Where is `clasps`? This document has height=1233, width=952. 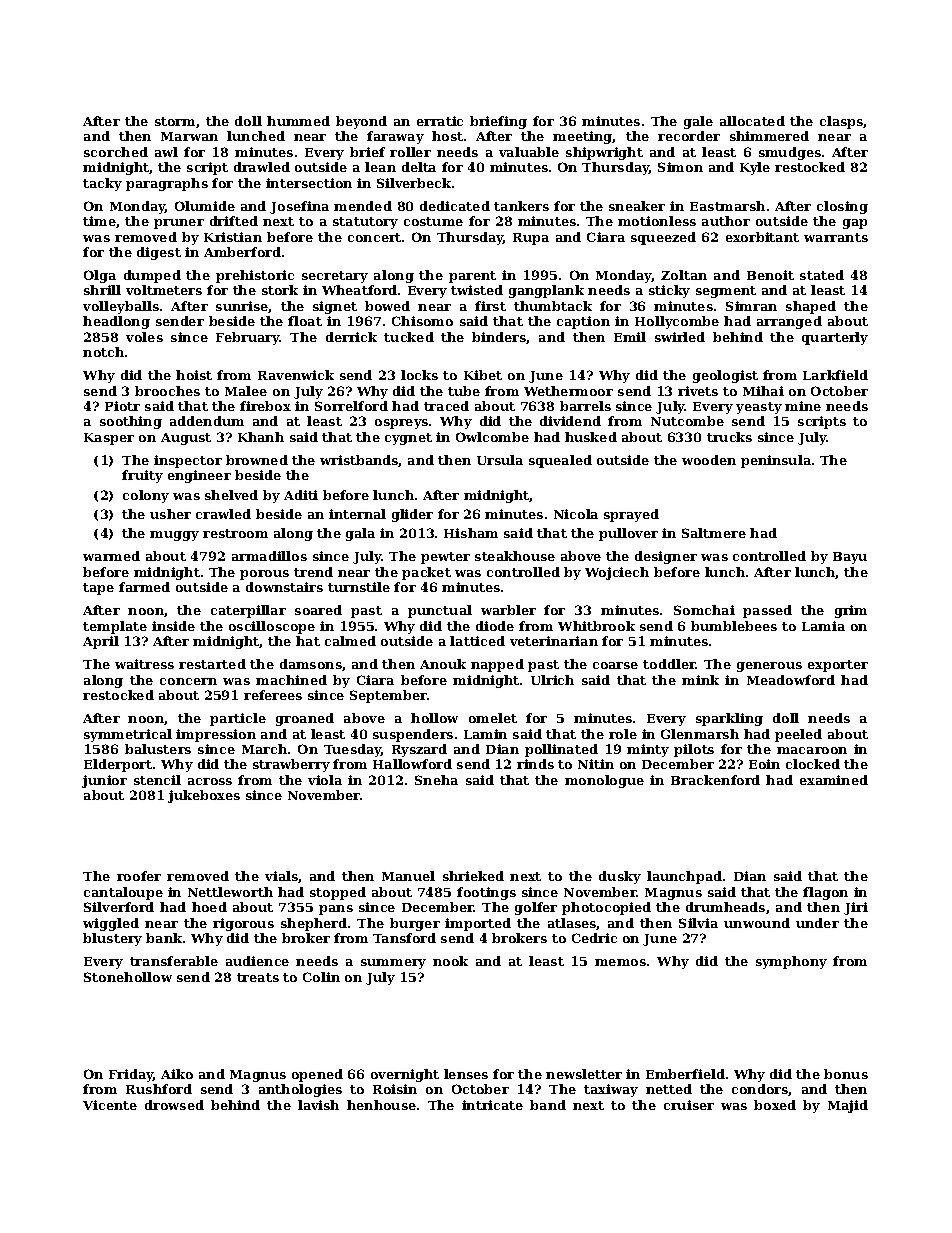
clasps is located at coordinates (842, 122).
